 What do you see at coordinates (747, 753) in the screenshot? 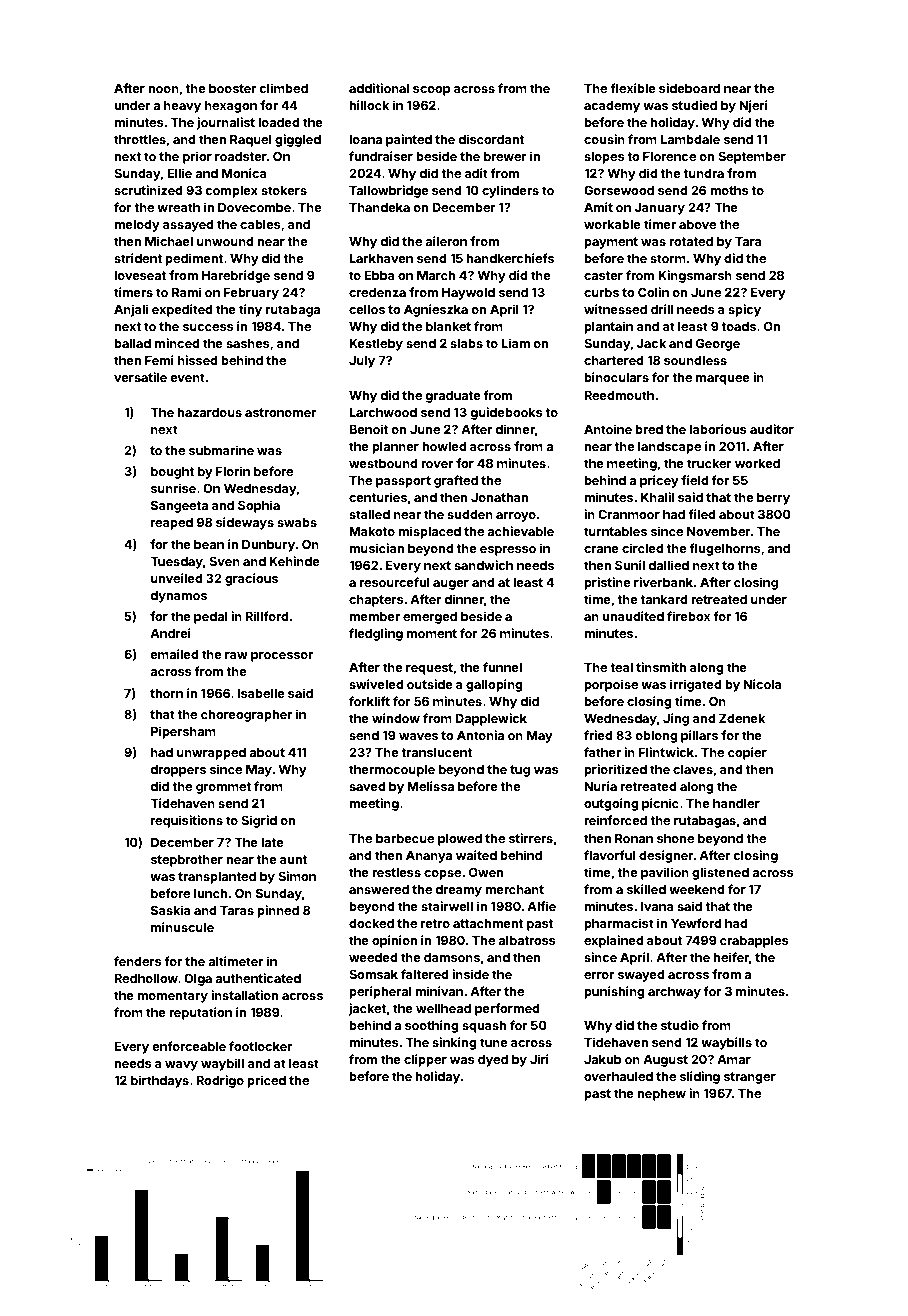
I see `copier` at bounding box center [747, 753].
